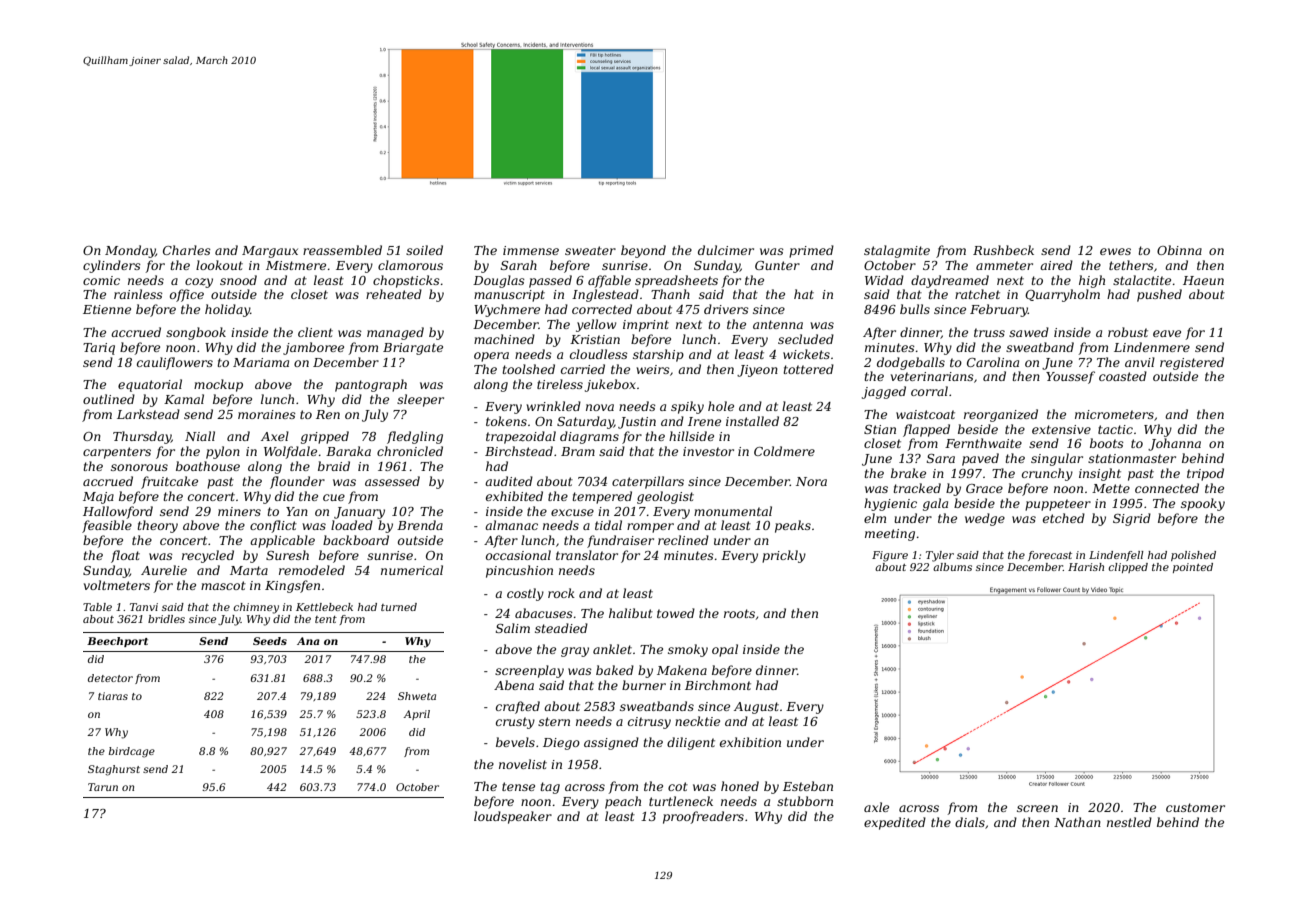 This screenshot has width=1308, height=924. Describe the element at coordinates (270, 641) in the screenshot. I see `Seeds` at that location.
